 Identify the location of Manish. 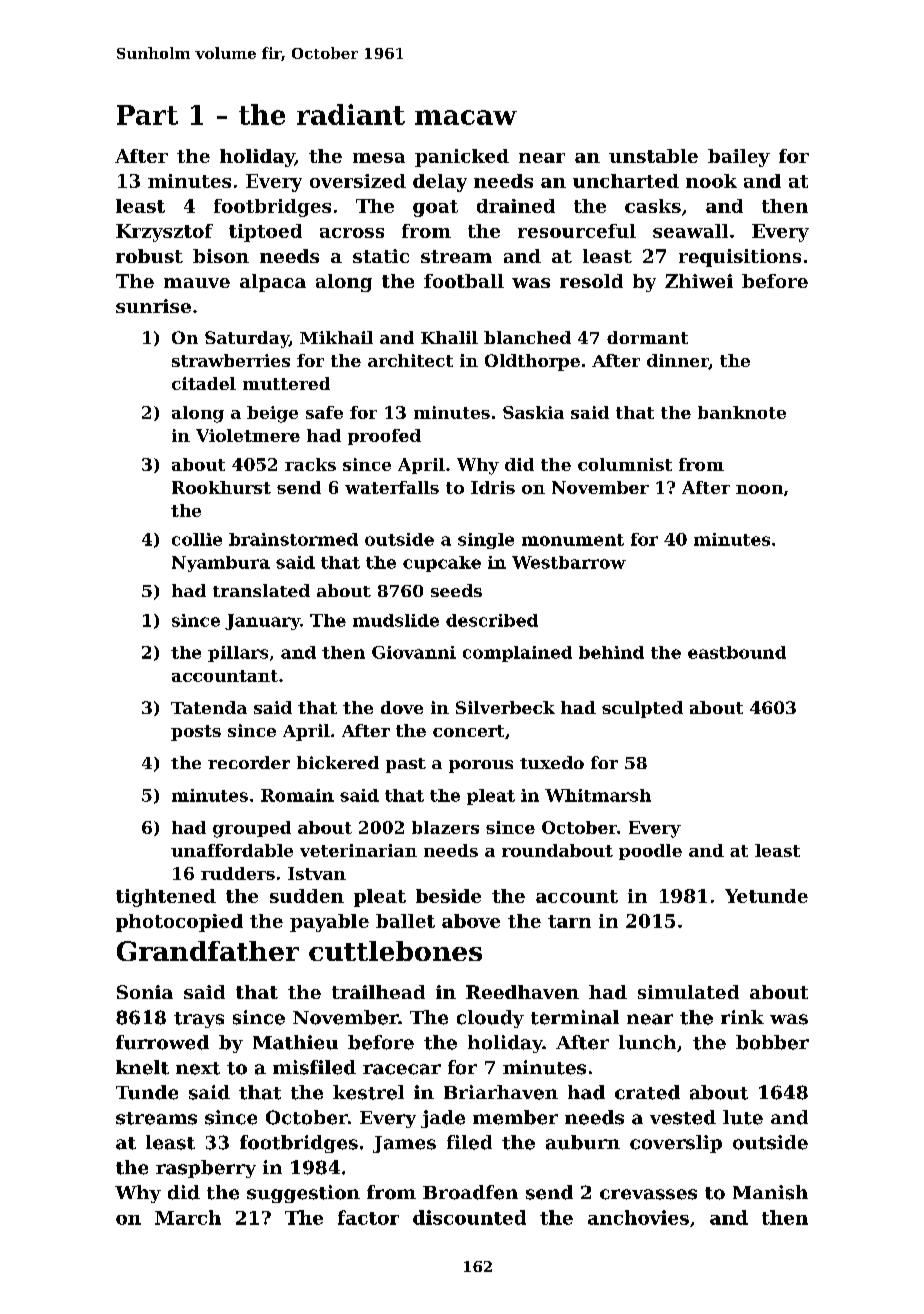
(770, 1192).
